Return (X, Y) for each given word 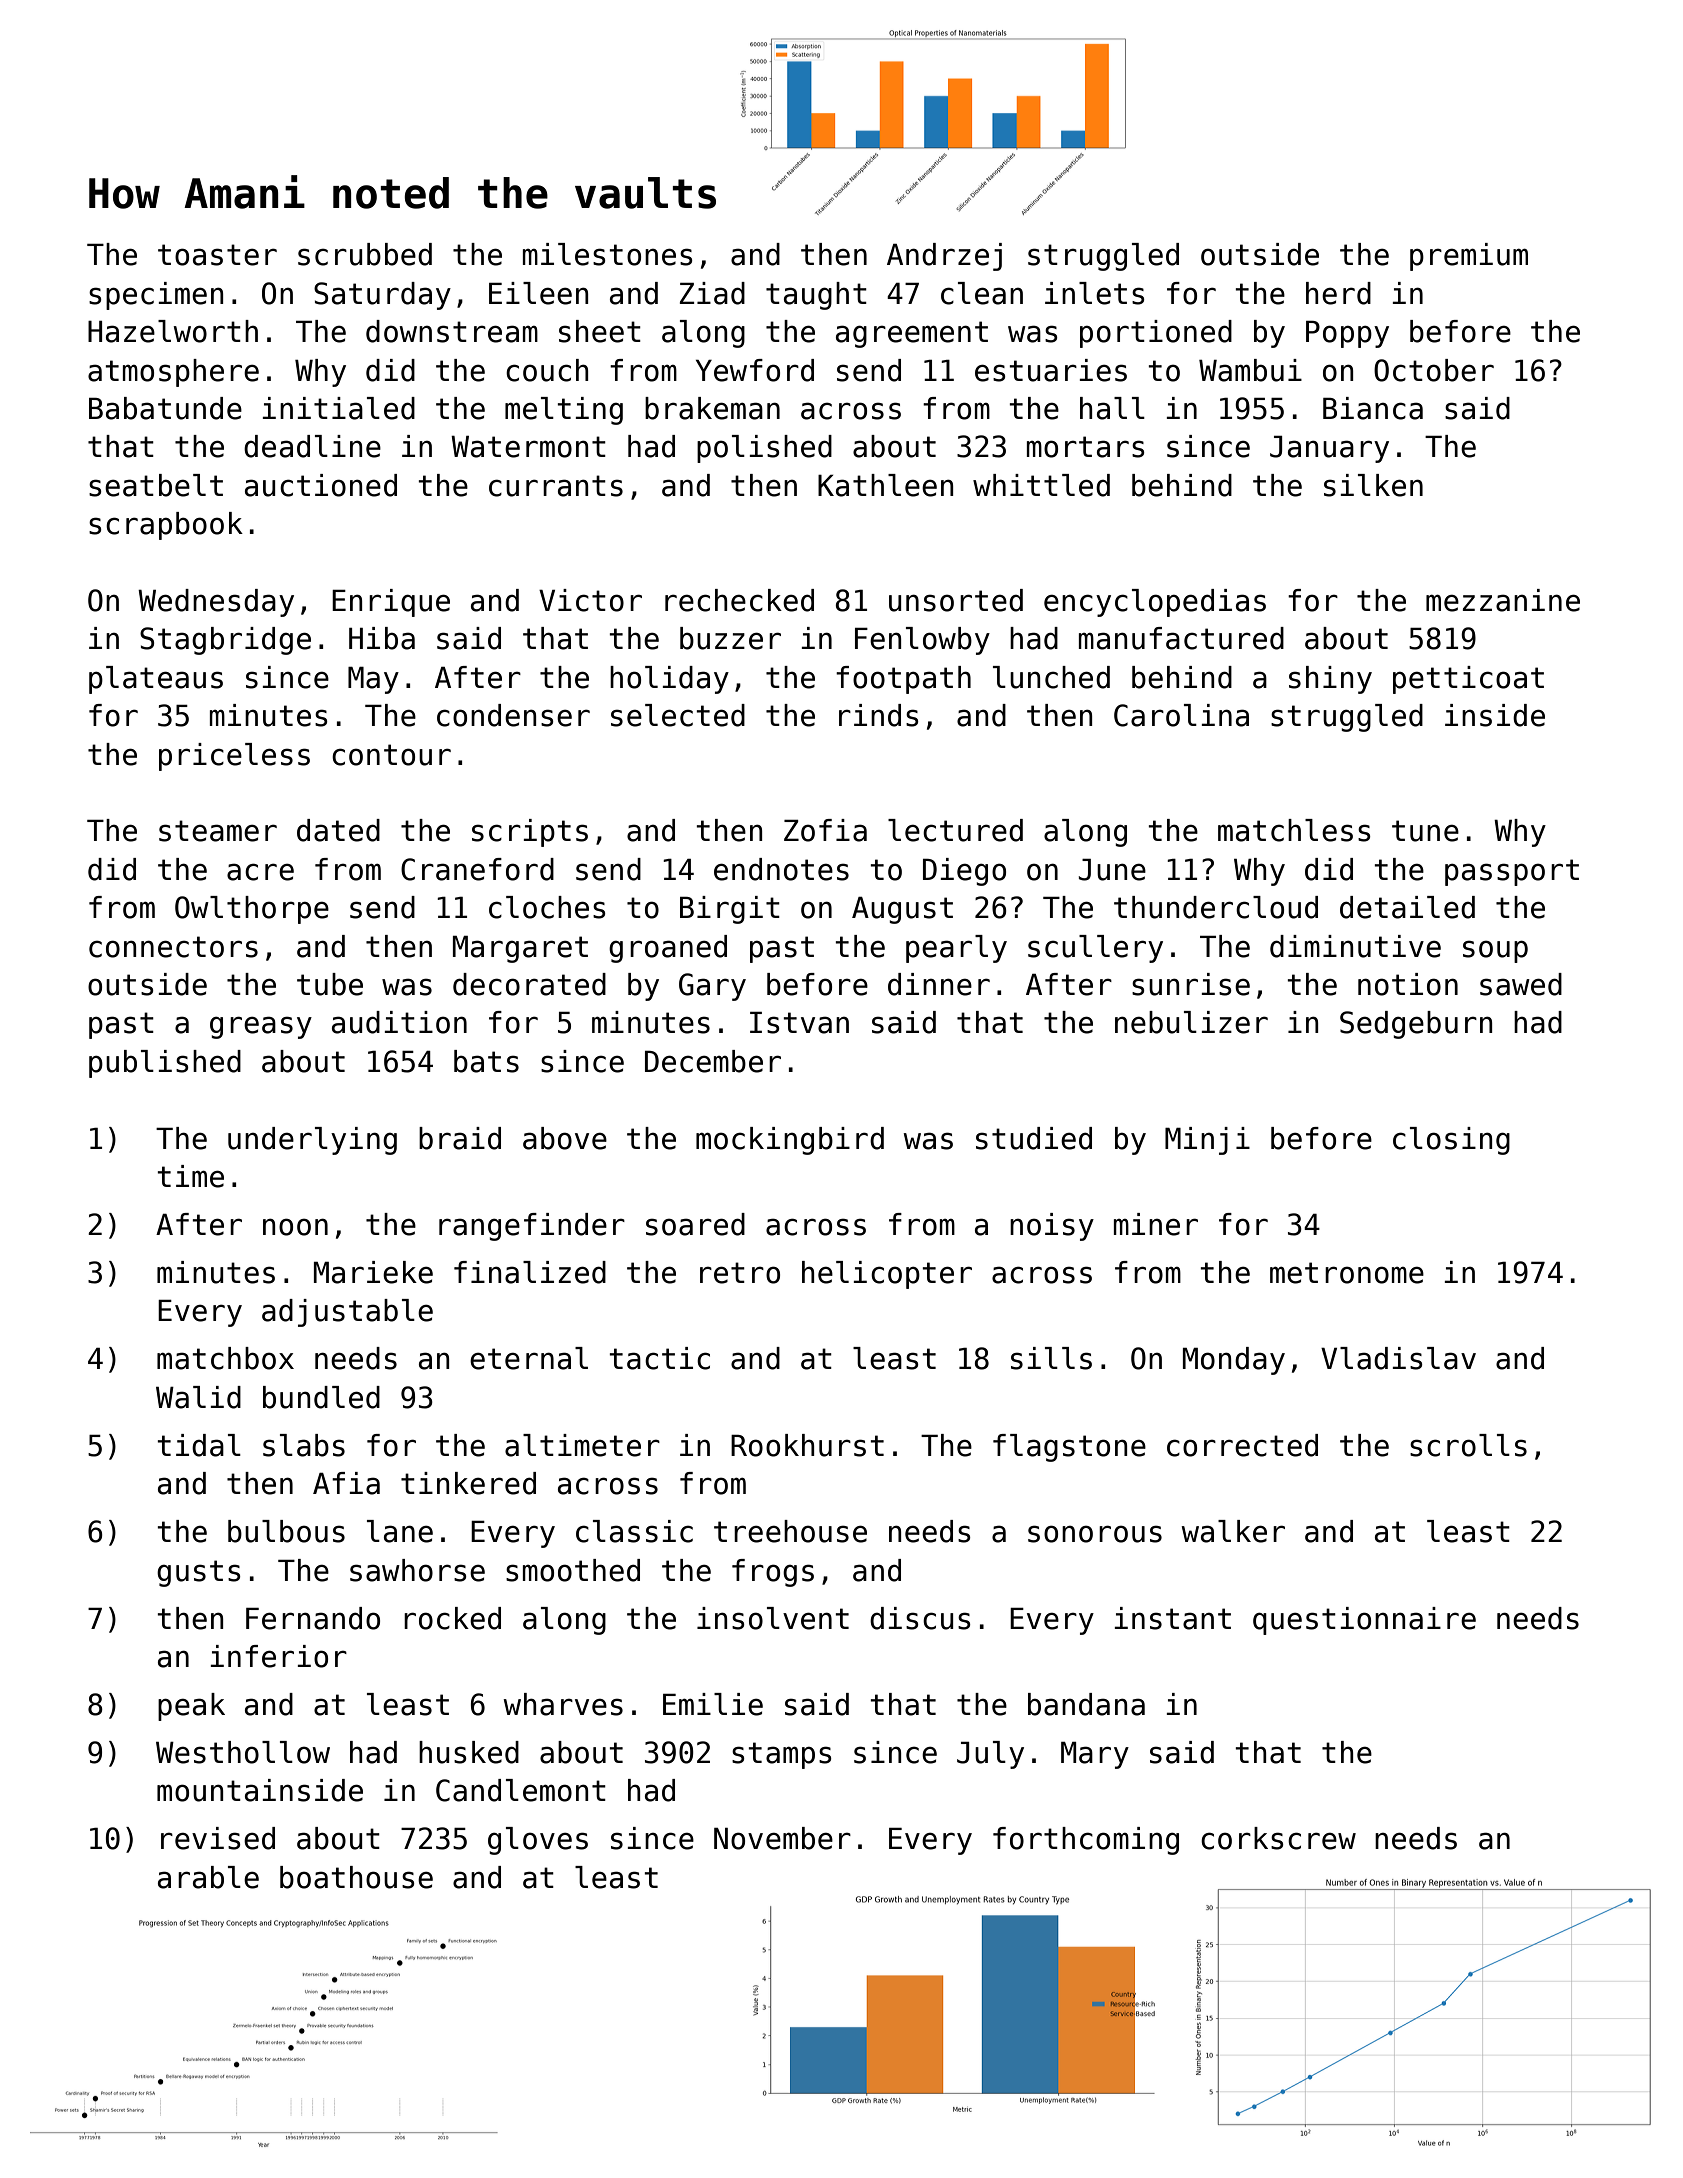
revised (218, 1838)
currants (556, 486)
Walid (198, 1397)
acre (260, 872)
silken (1373, 485)
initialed (338, 408)
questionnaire (1364, 1621)
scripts (530, 833)
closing (1451, 1141)
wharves (563, 1704)
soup (1495, 952)
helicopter (887, 1275)
